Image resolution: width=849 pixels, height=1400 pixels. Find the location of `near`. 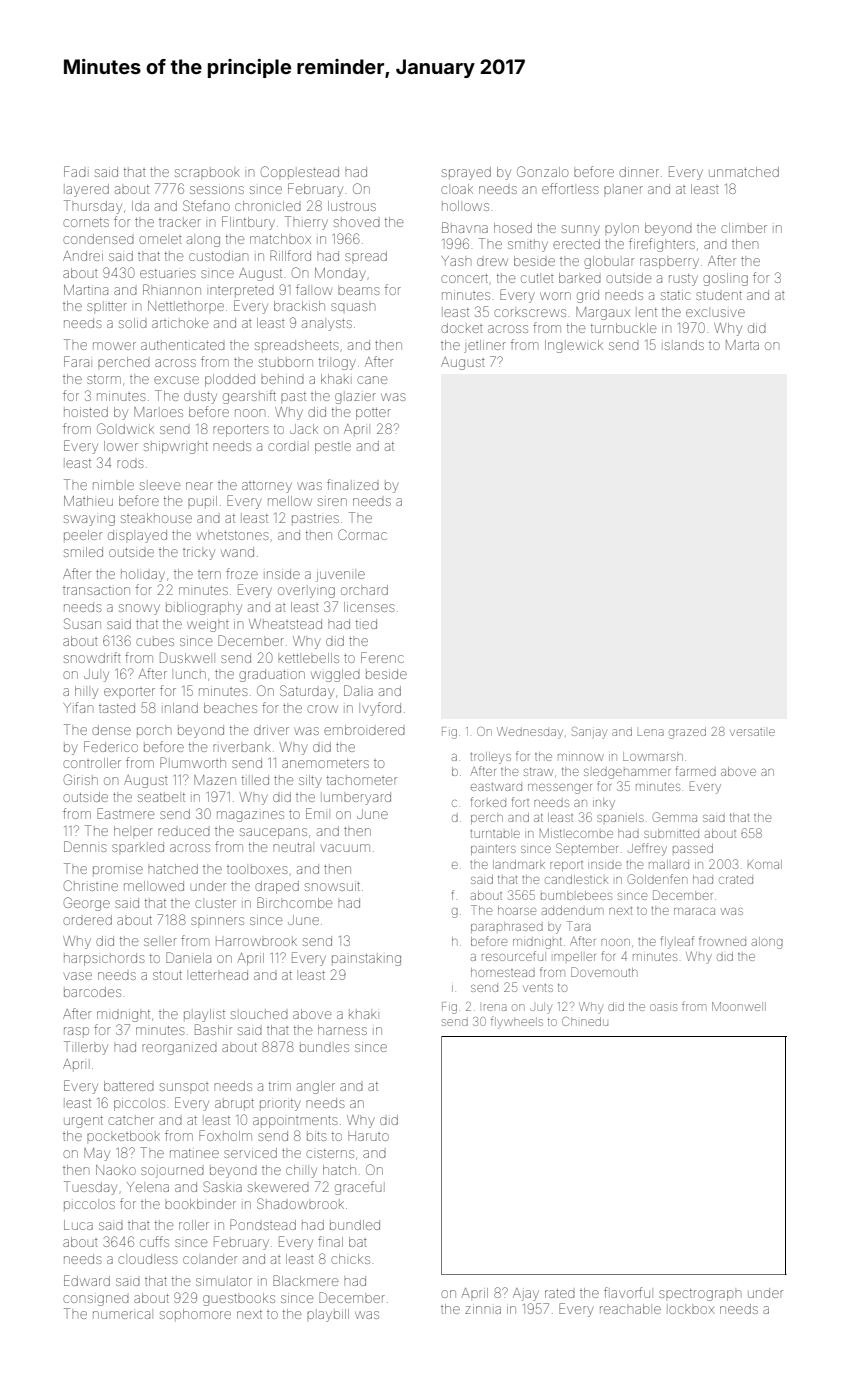

near is located at coordinates (199, 486).
